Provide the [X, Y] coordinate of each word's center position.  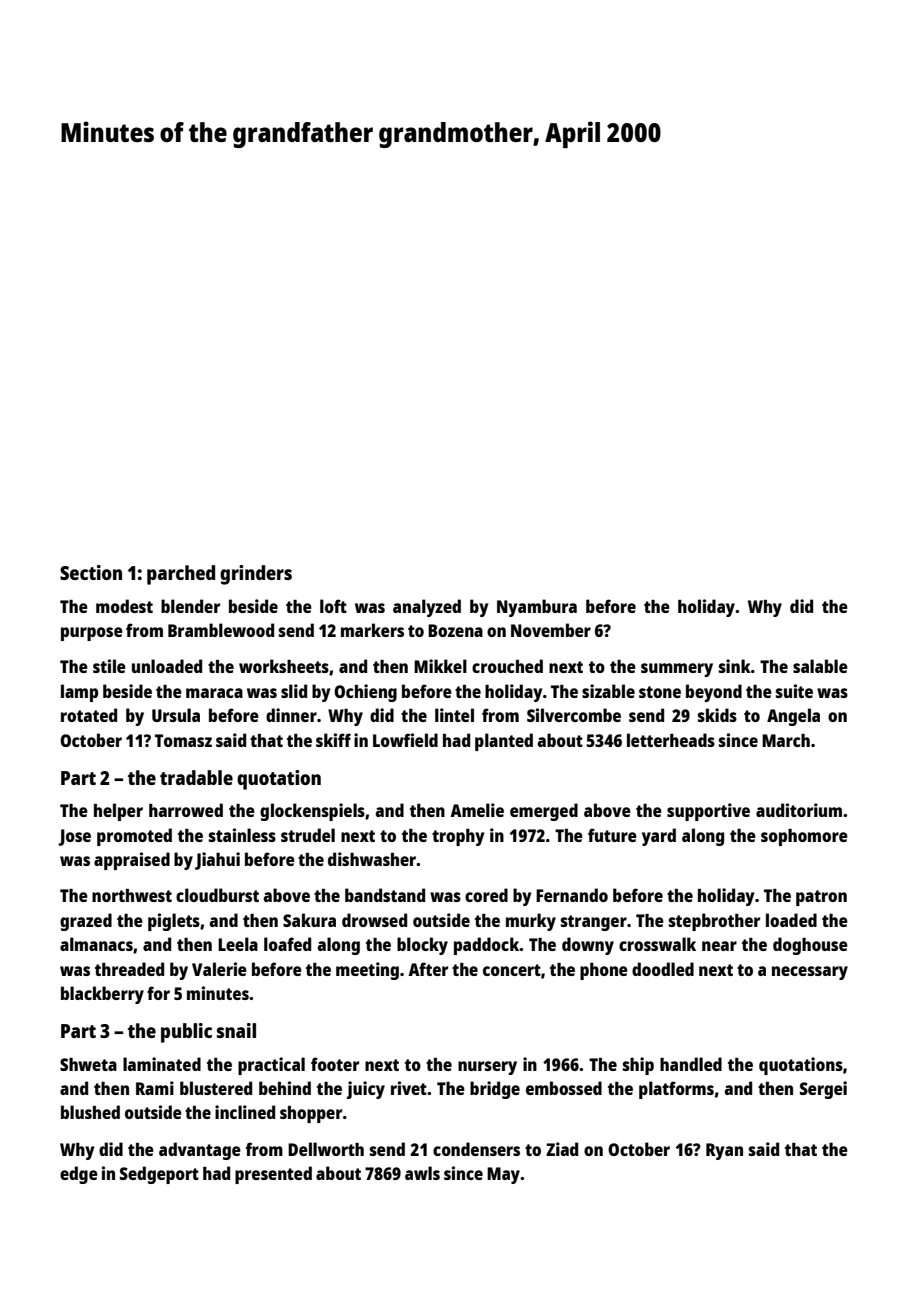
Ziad [562, 1149]
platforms [676, 1090]
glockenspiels [312, 812]
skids [717, 715]
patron [821, 898]
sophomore [804, 837]
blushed [90, 1112]
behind [285, 1088]
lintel [454, 715]
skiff [333, 740]
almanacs [96, 944]
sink [735, 666]
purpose [92, 634]
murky [531, 922]
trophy [458, 837]
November [551, 630]
